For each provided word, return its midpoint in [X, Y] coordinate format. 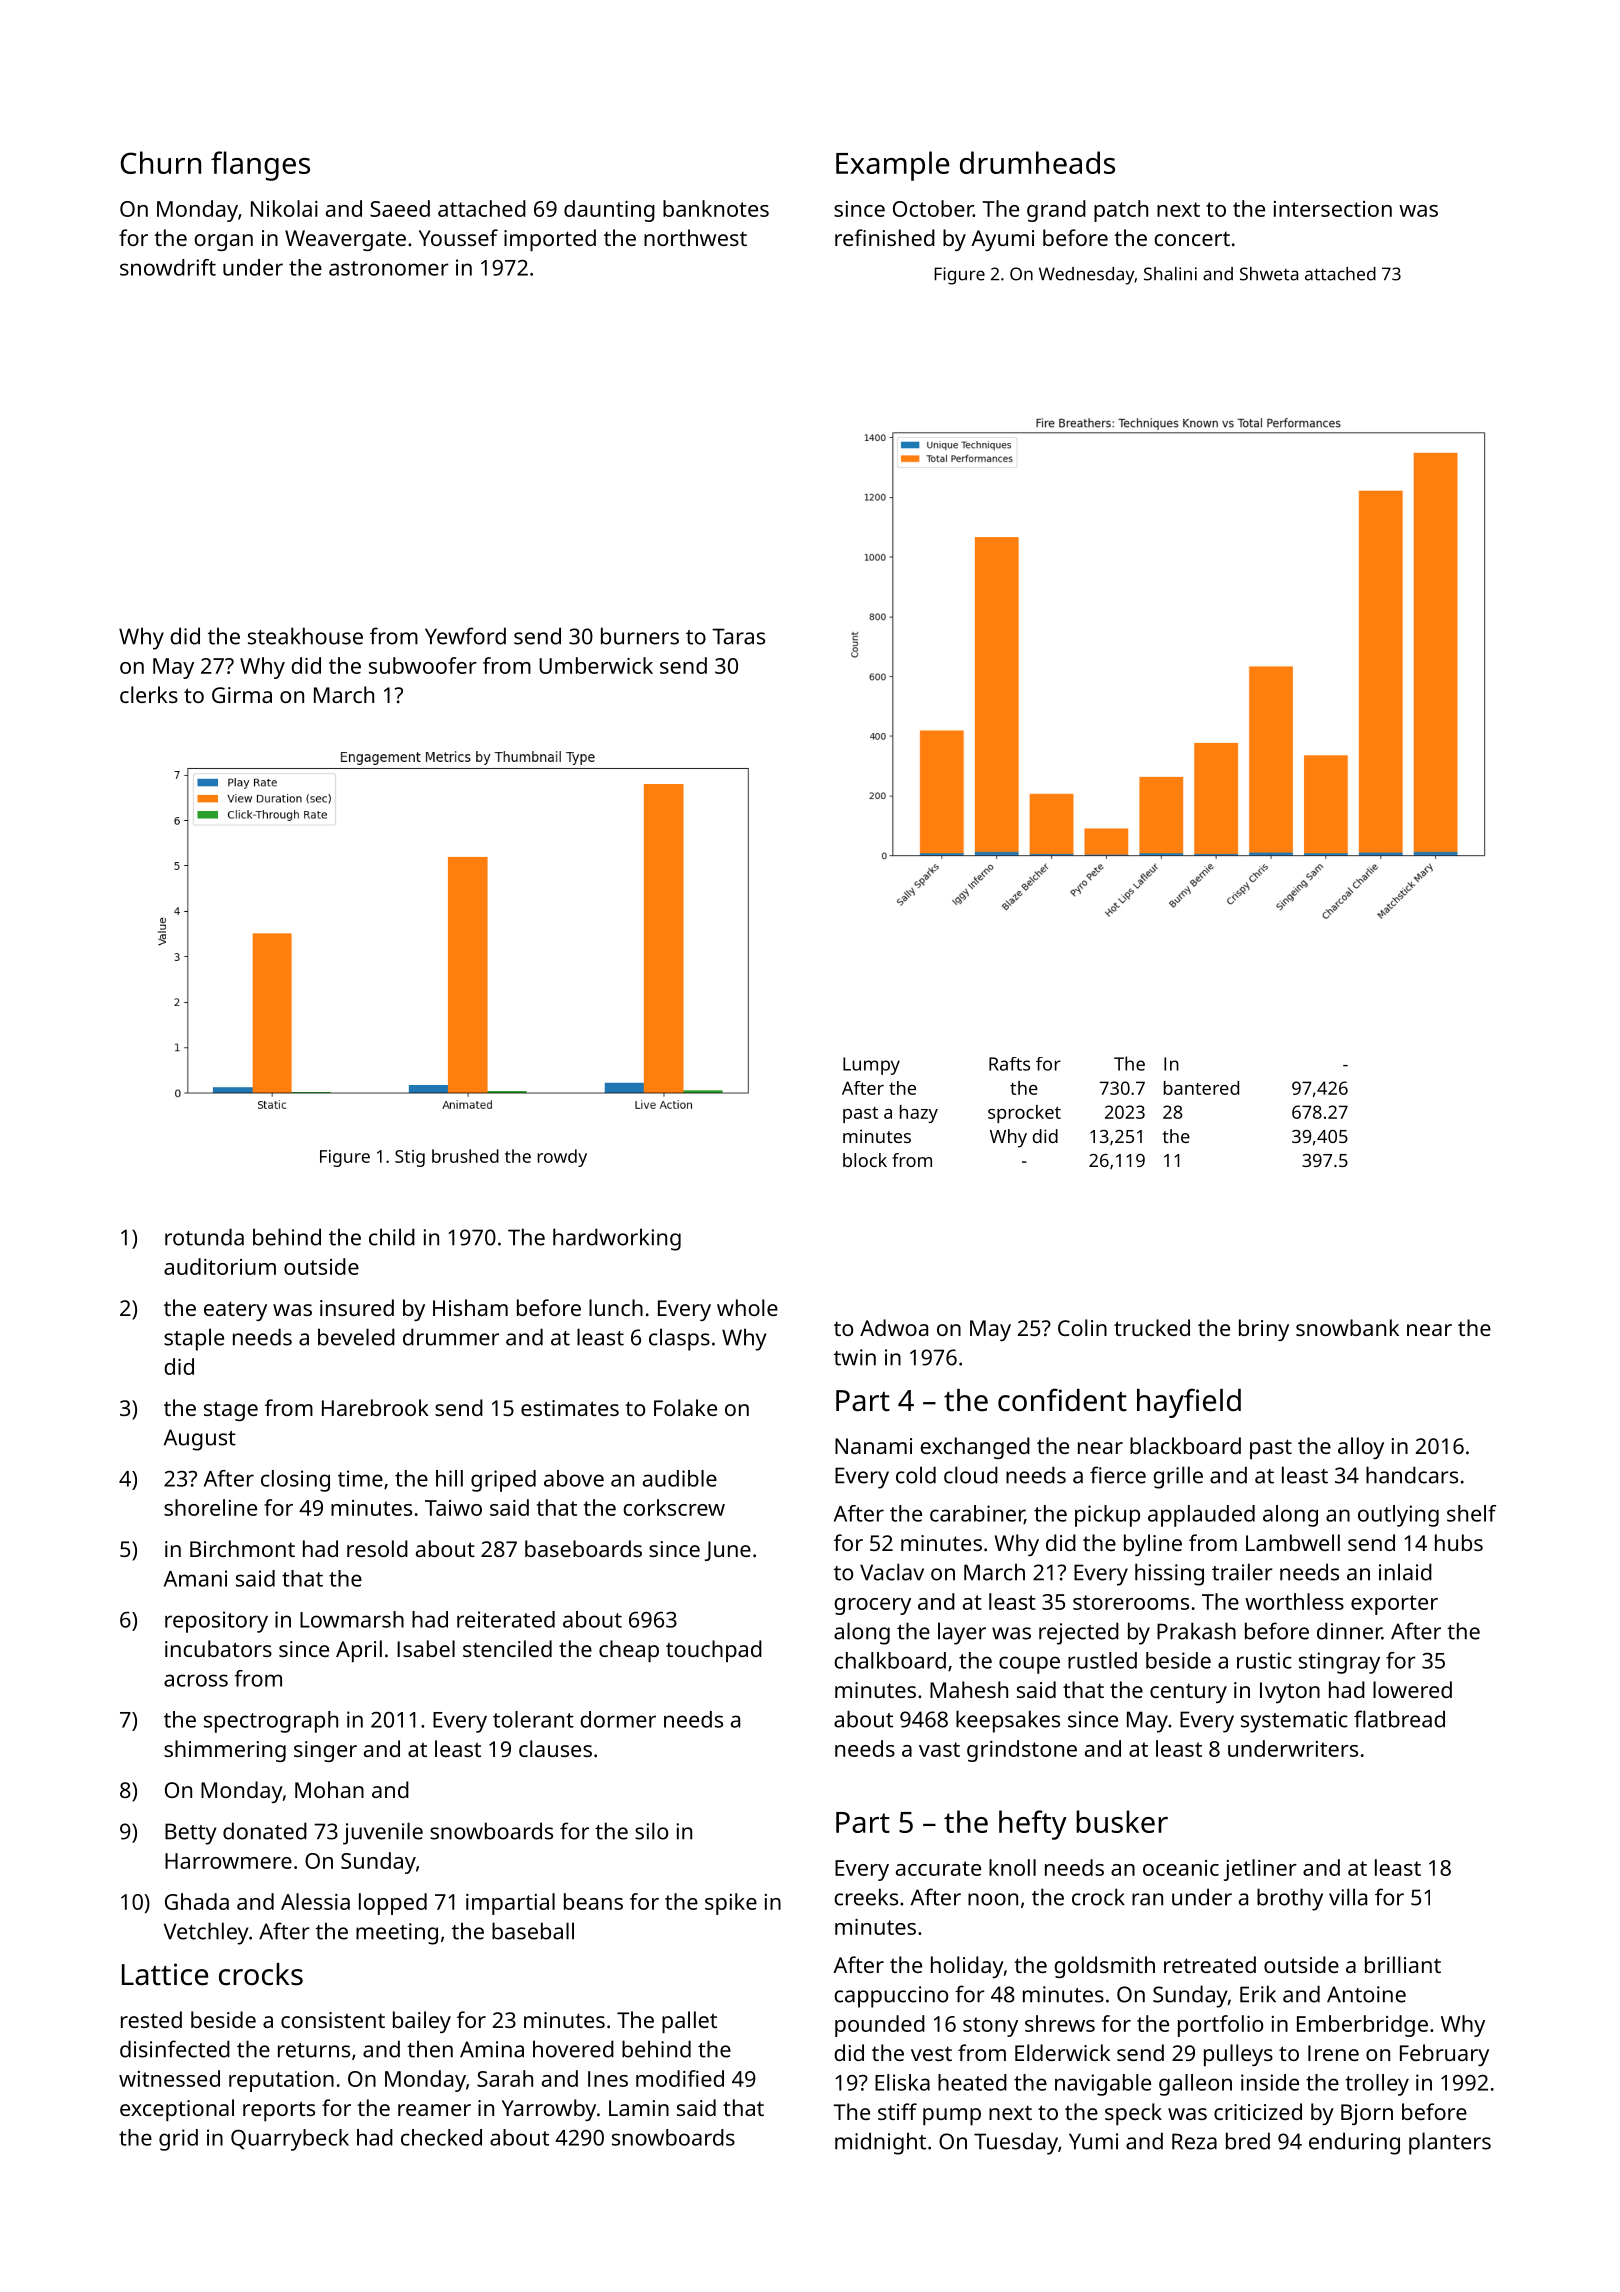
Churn [161, 162]
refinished [885, 237]
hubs [1459, 1542]
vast [939, 1749]
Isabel [426, 1648]
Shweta [1269, 274]
